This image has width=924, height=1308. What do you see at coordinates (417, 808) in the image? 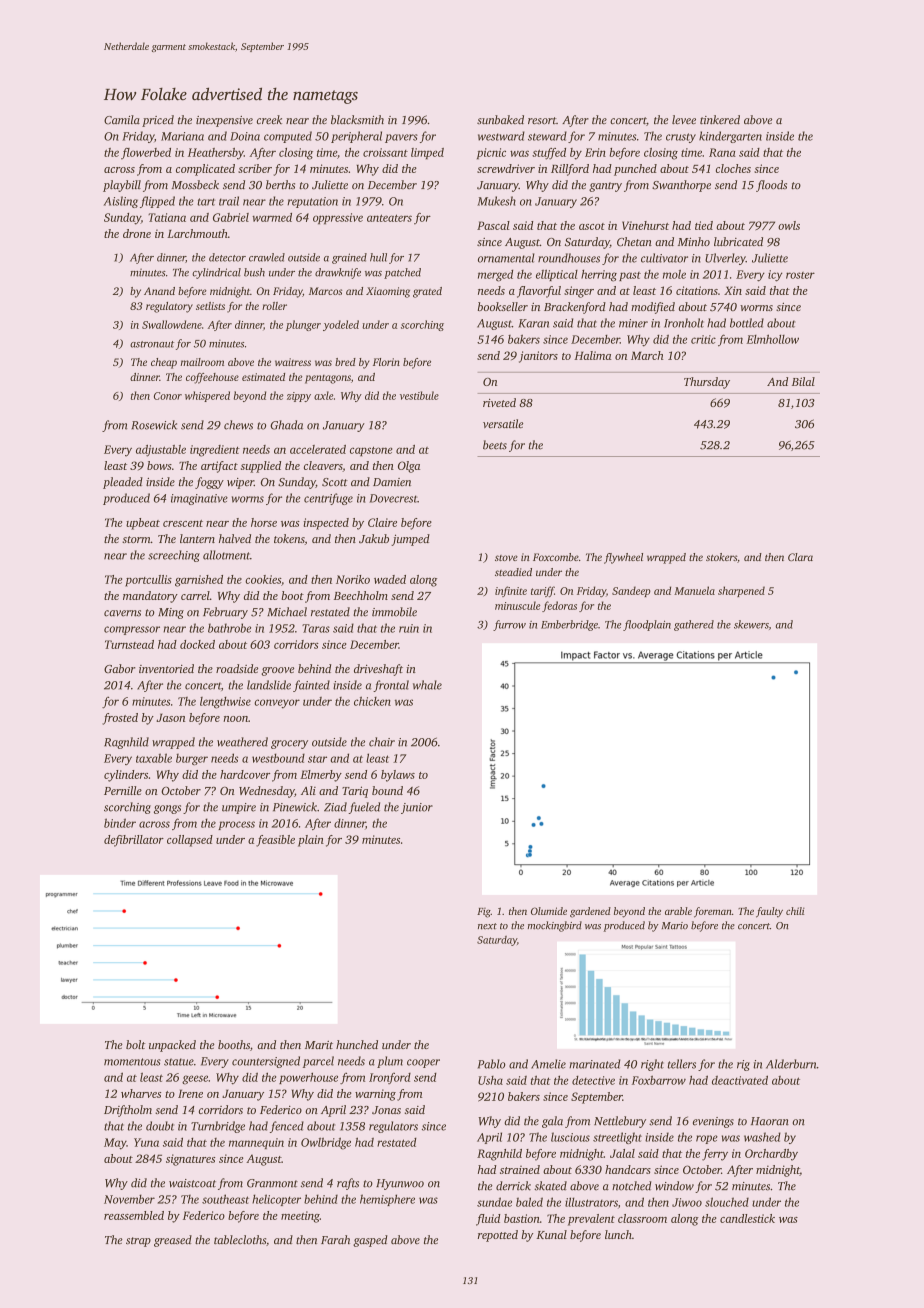
I see `junior` at bounding box center [417, 808].
